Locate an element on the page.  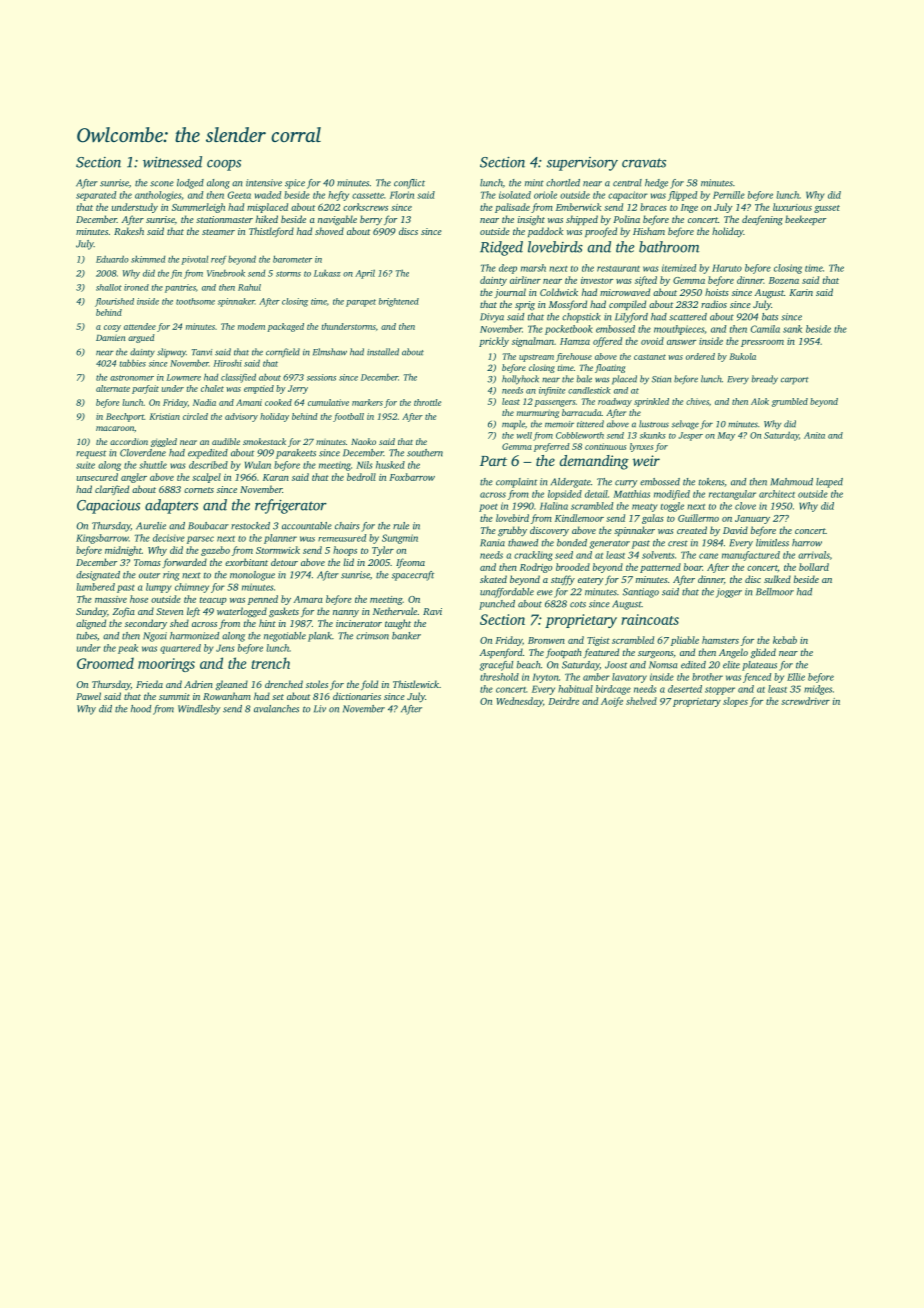
gusset is located at coordinates (827, 209).
